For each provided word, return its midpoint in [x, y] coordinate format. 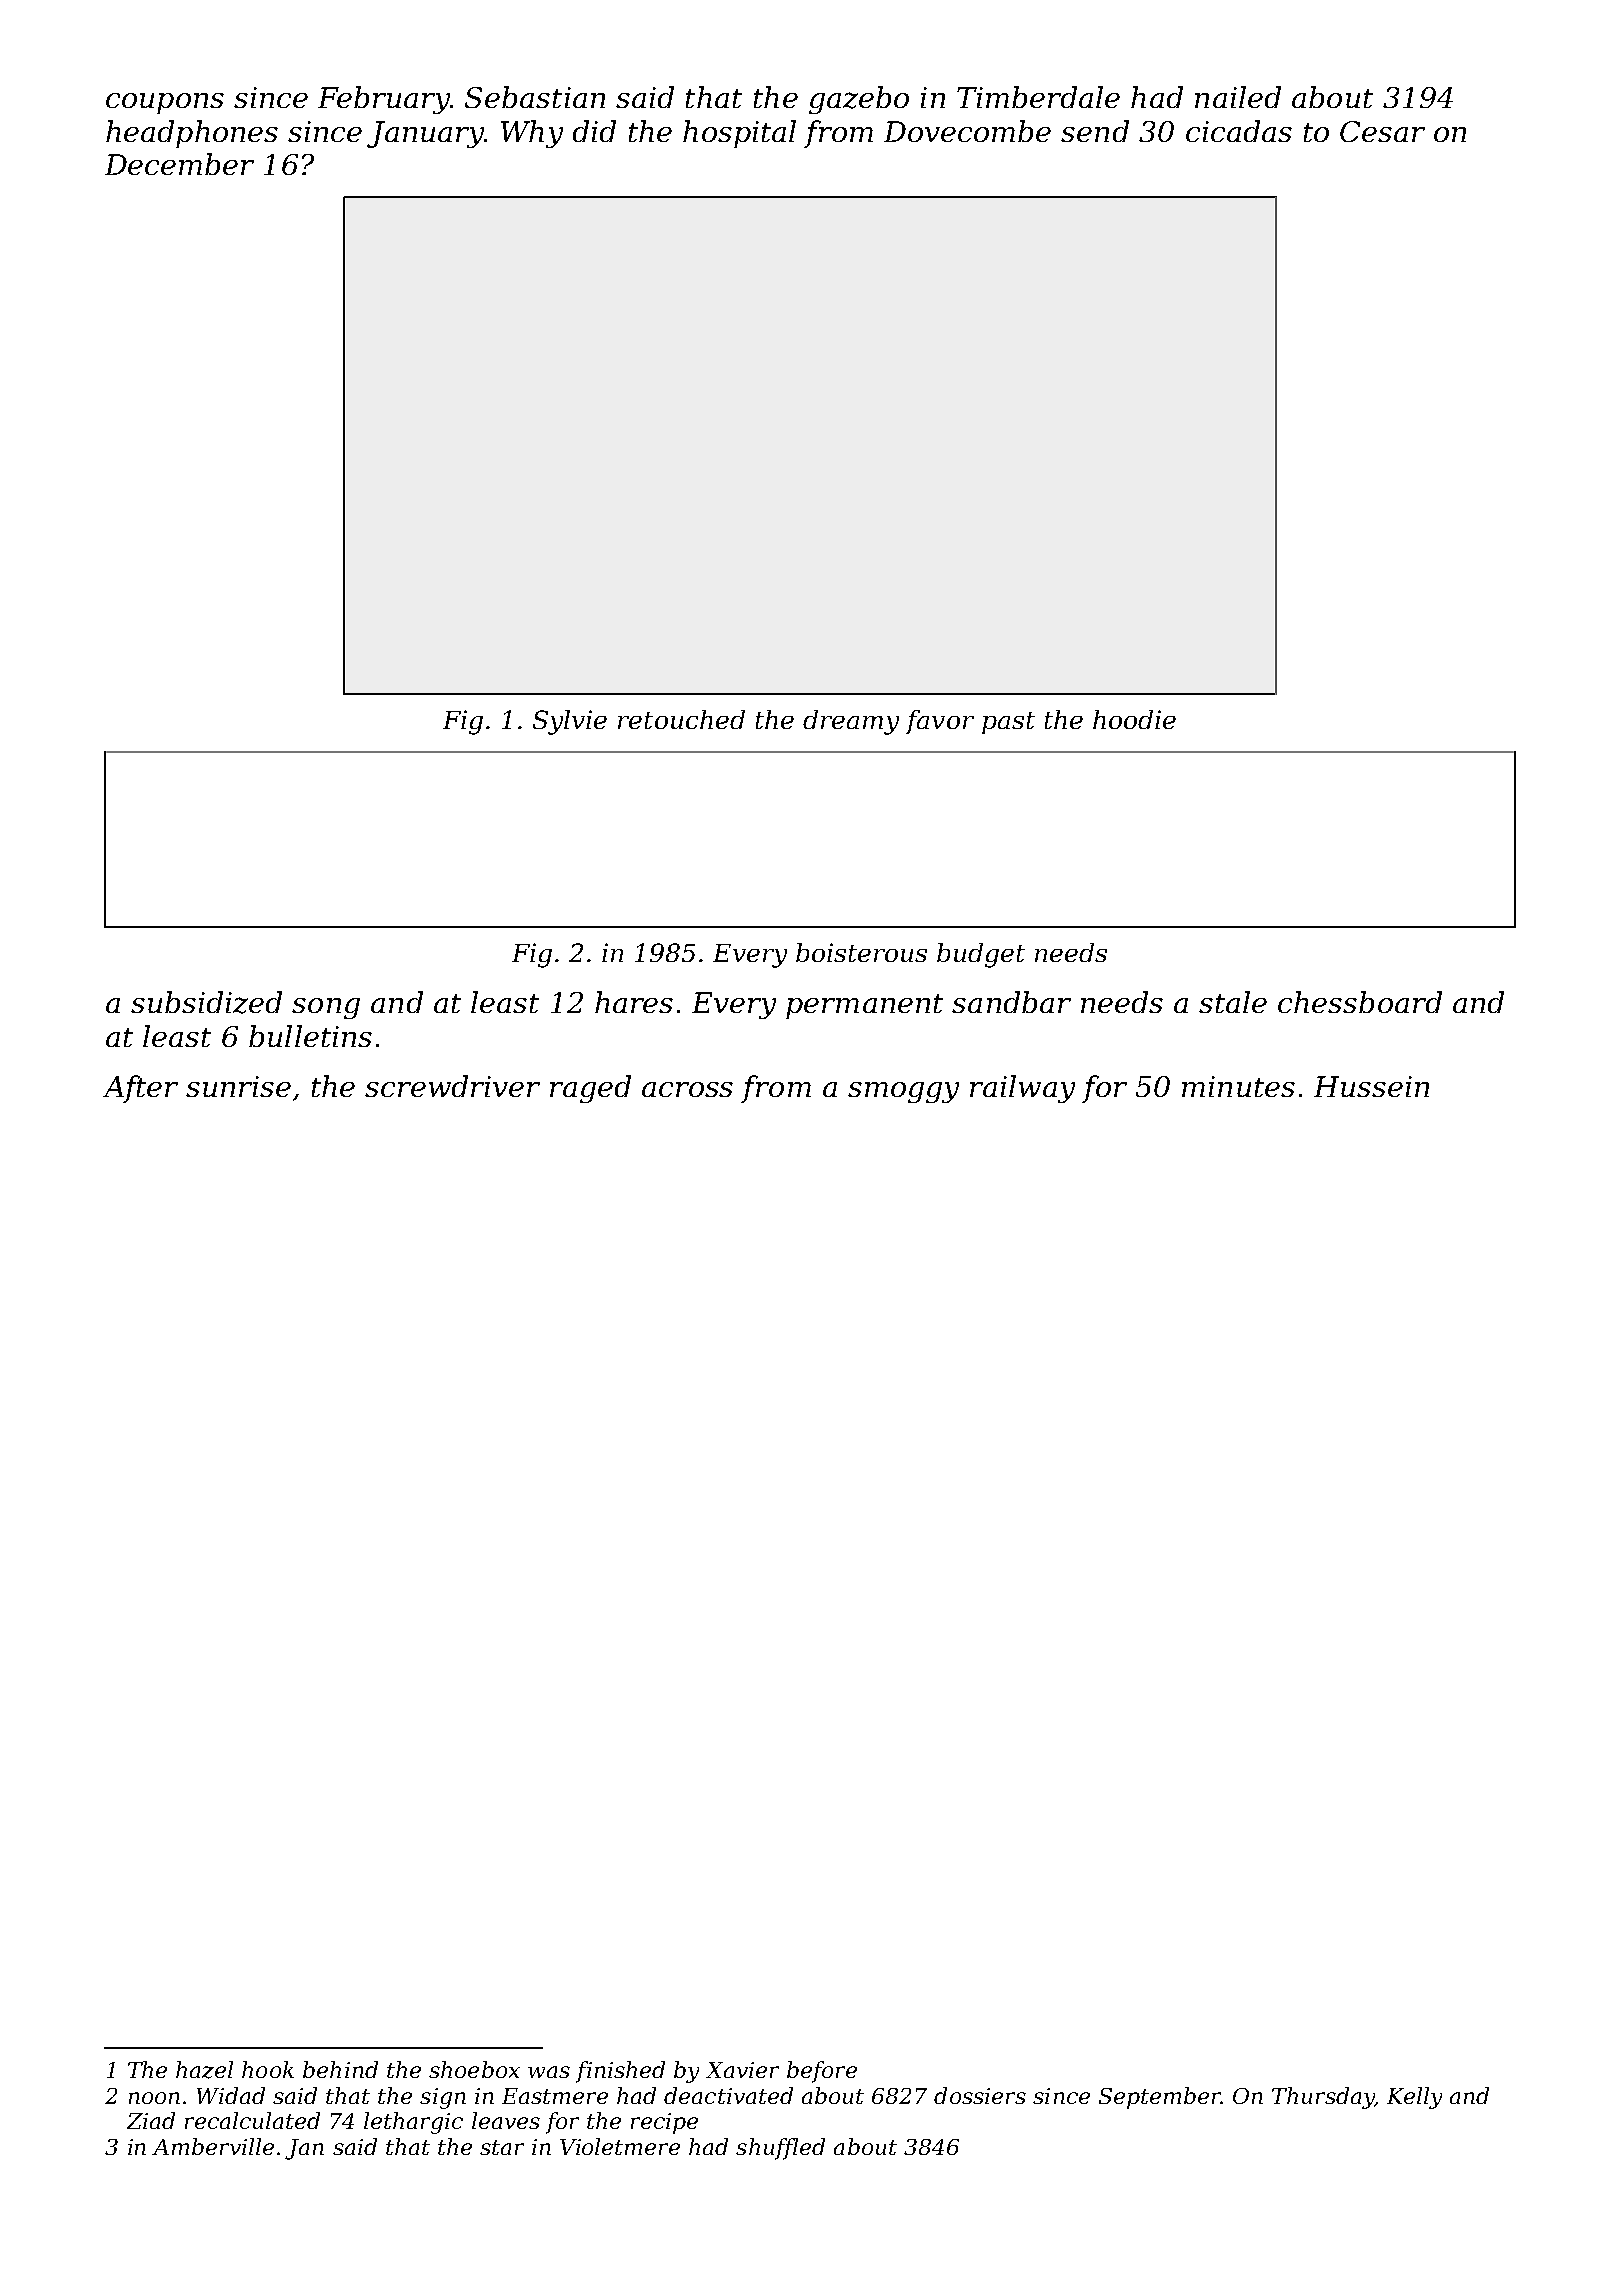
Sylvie [570, 722]
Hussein [1371, 1086]
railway [1022, 1089]
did [594, 131]
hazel [204, 2070]
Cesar [1382, 131]
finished [620, 2072]
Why [532, 134]
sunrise [238, 1086]
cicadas [1239, 131]
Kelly [1414, 2098]
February [384, 100]
